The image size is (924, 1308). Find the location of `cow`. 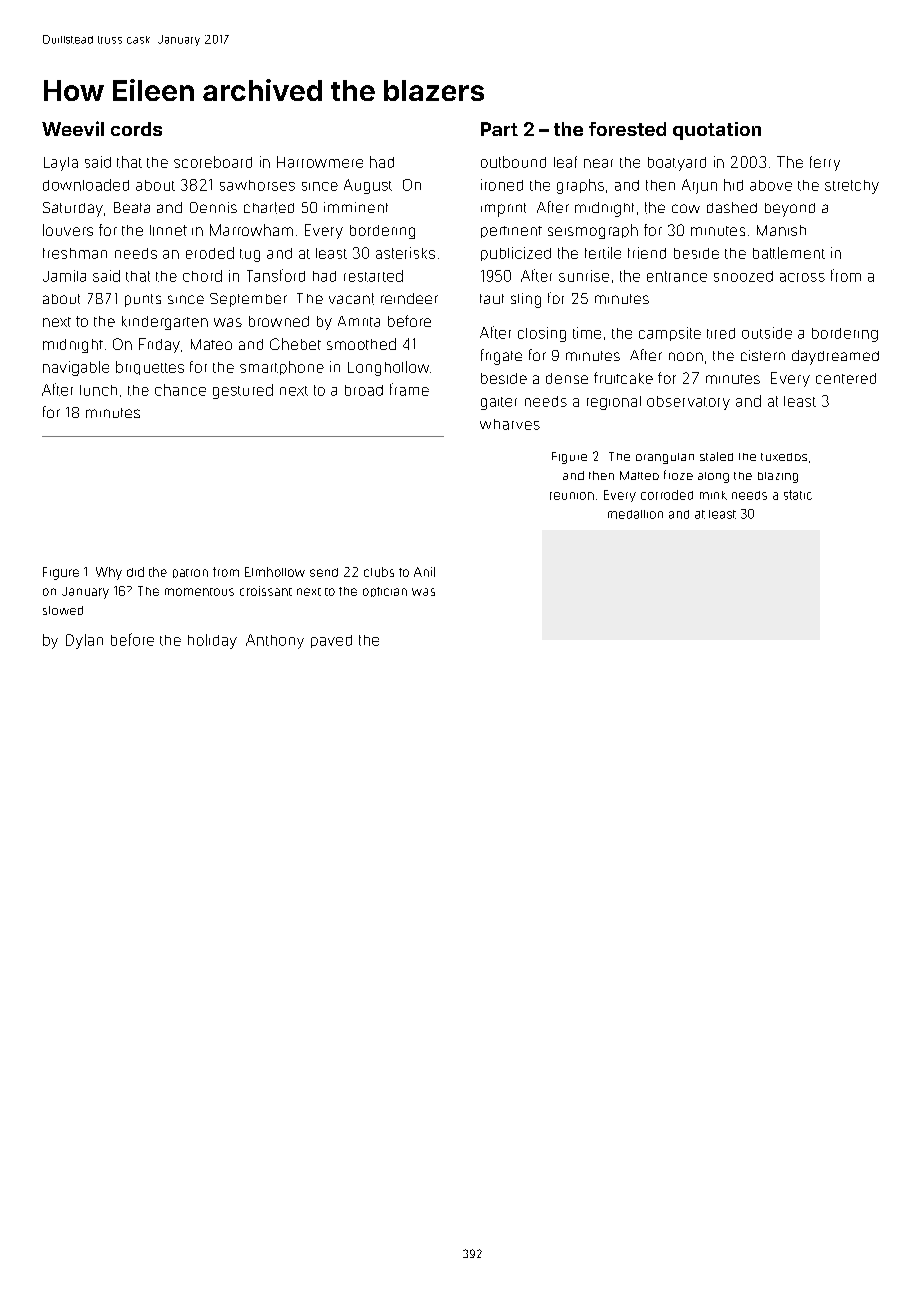

cow is located at coordinates (686, 208).
